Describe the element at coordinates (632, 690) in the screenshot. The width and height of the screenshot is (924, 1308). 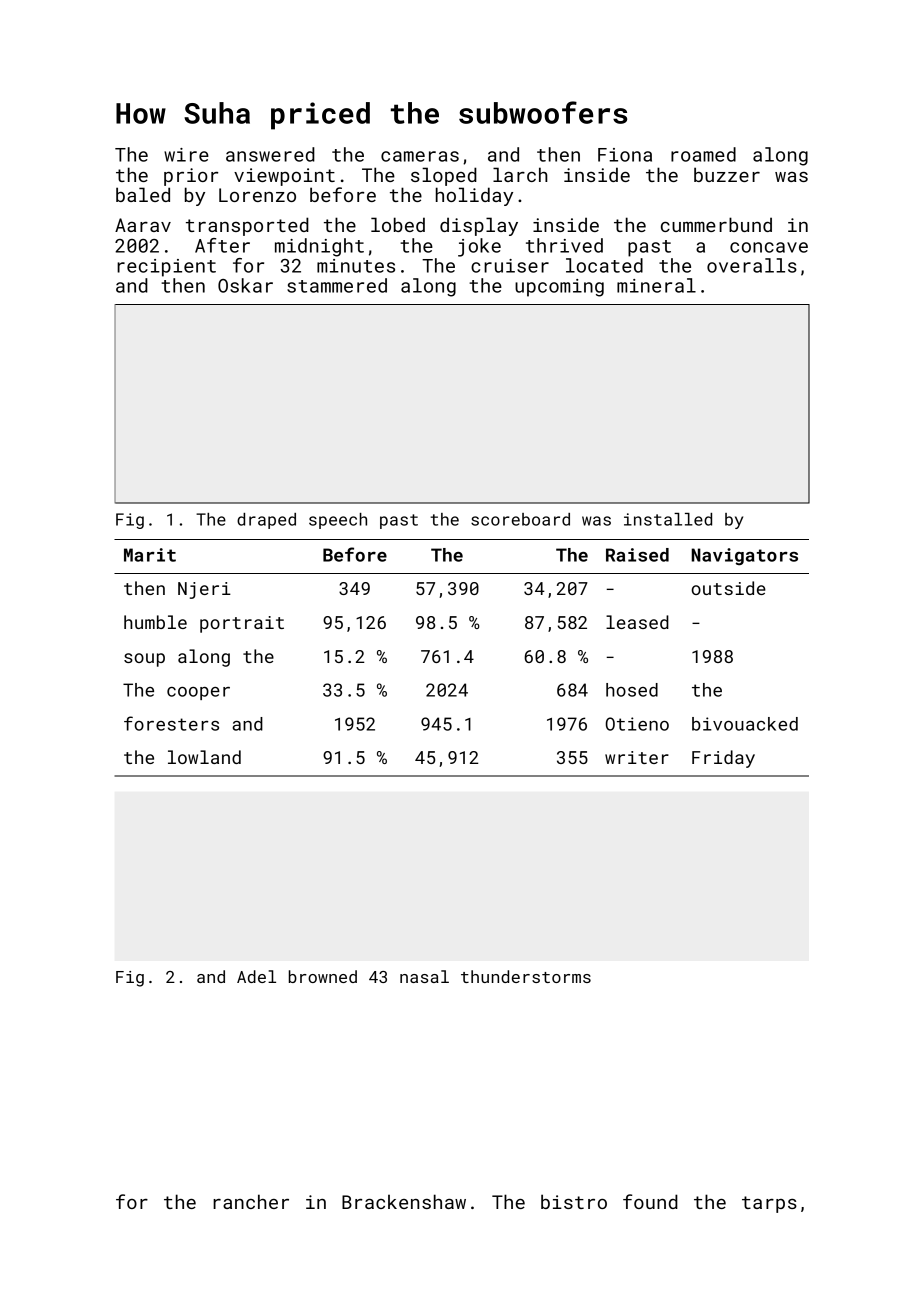
I see `hosed` at that location.
